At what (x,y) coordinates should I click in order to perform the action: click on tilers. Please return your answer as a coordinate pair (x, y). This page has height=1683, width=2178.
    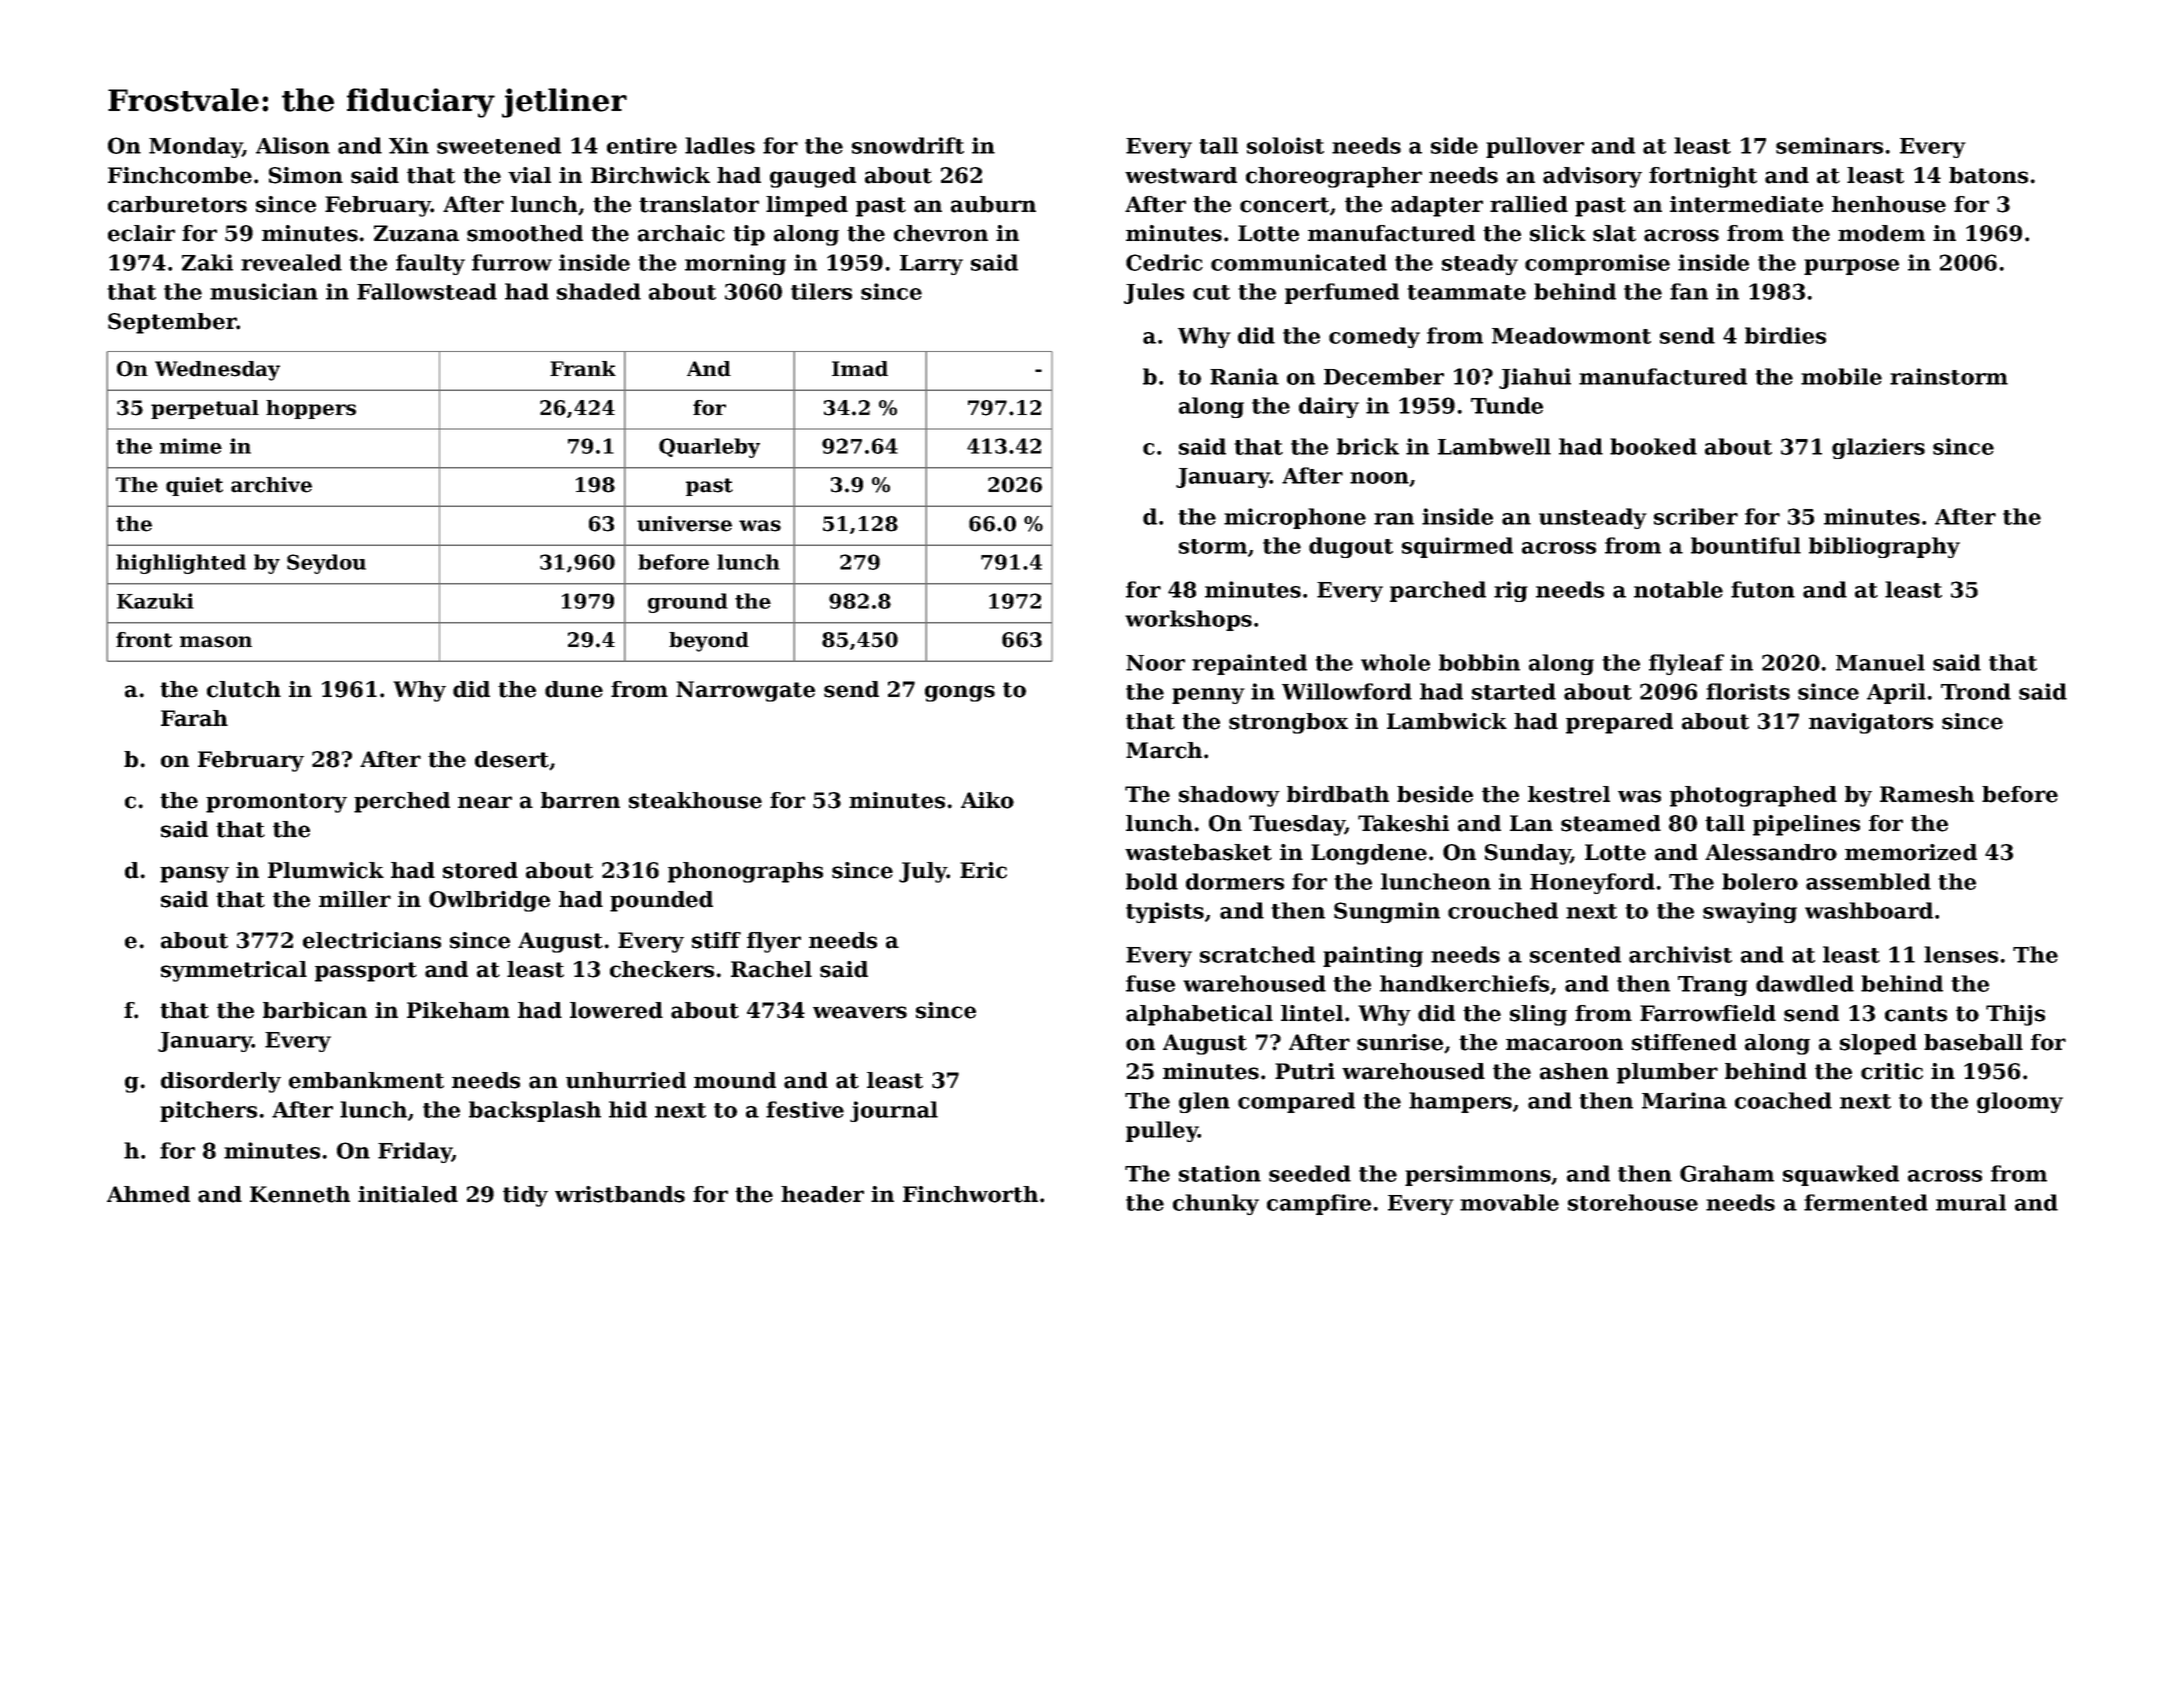
    Looking at the image, I should click on (821, 291).
